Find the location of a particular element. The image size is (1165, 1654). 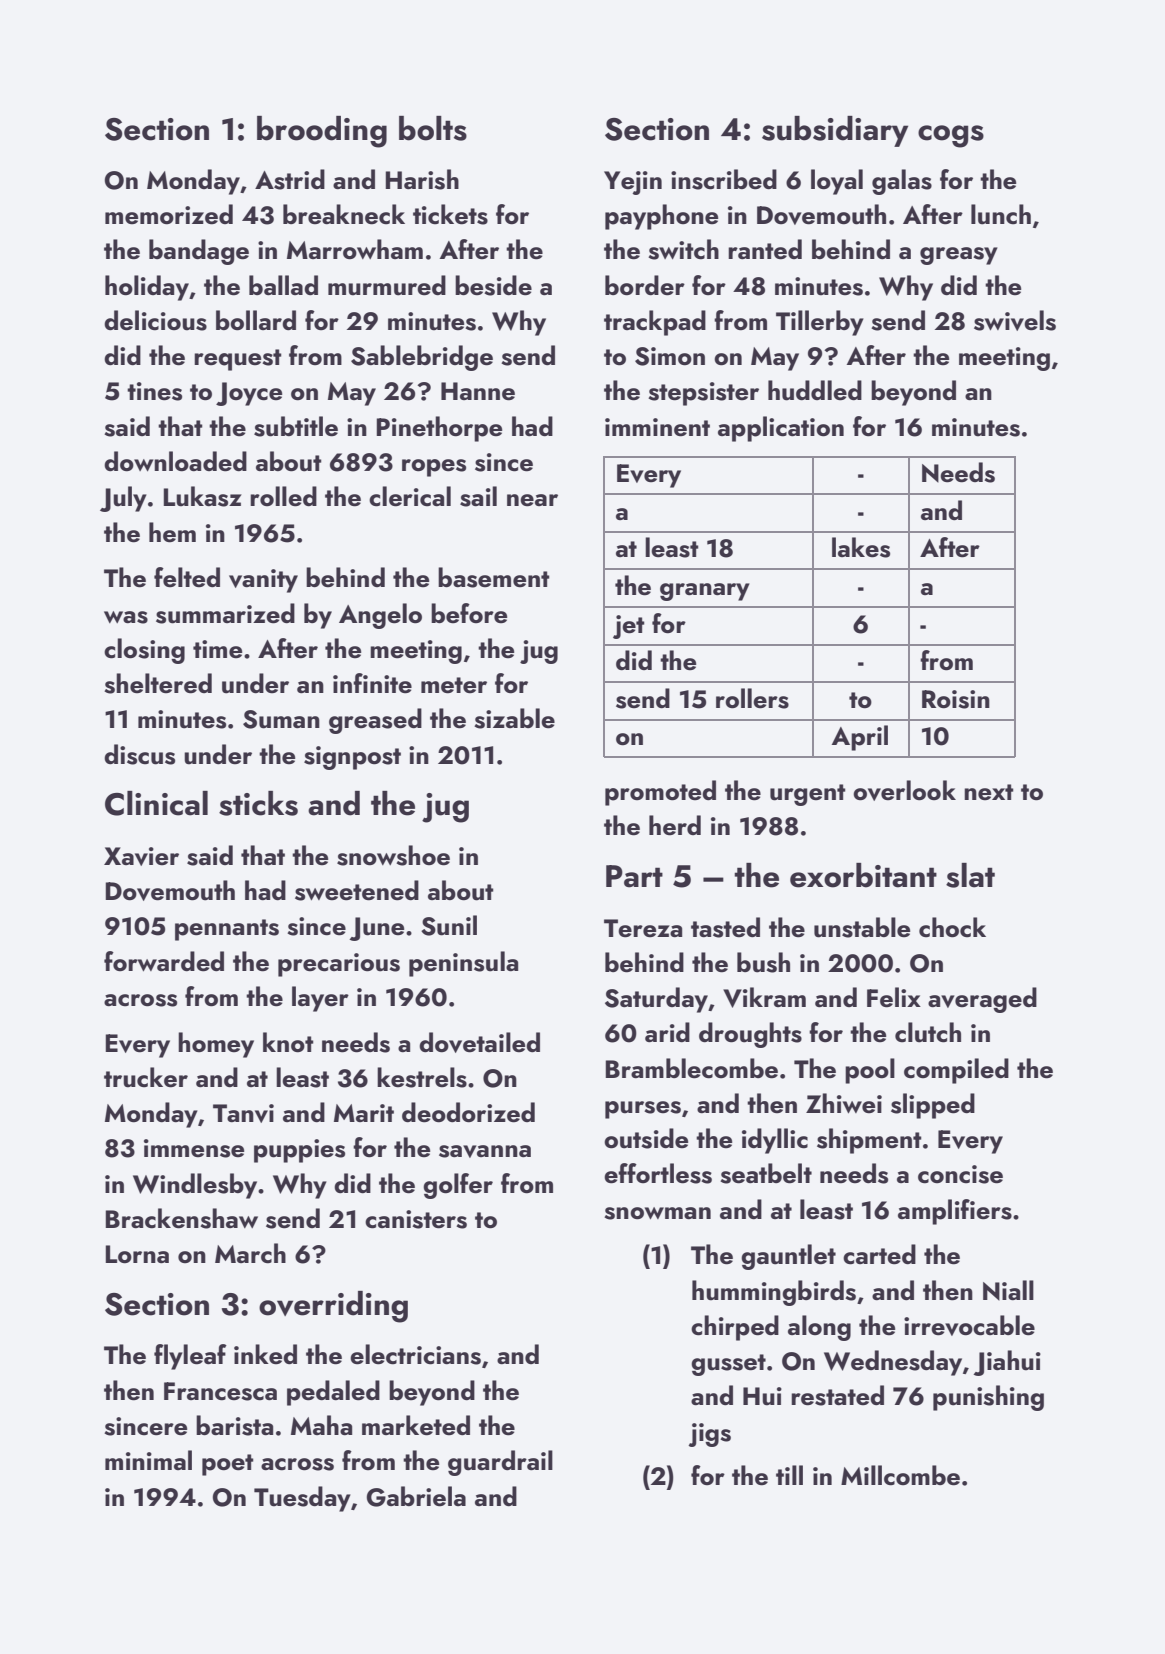

swivels is located at coordinates (1015, 320).
